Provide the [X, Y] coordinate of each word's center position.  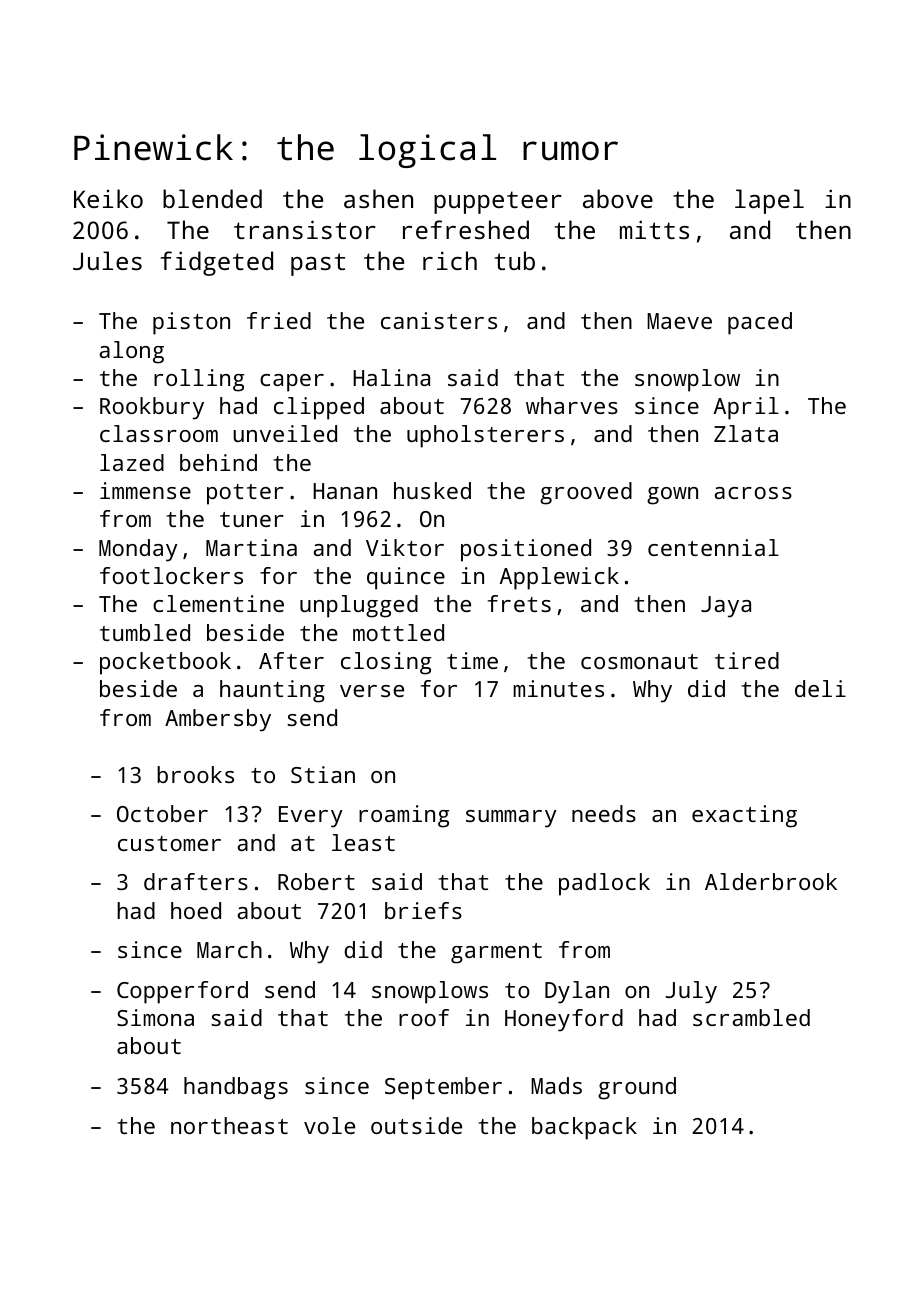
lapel [769, 201]
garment [496, 953]
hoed [196, 910]
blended [212, 198]
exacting [744, 816]
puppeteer [498, 202]
